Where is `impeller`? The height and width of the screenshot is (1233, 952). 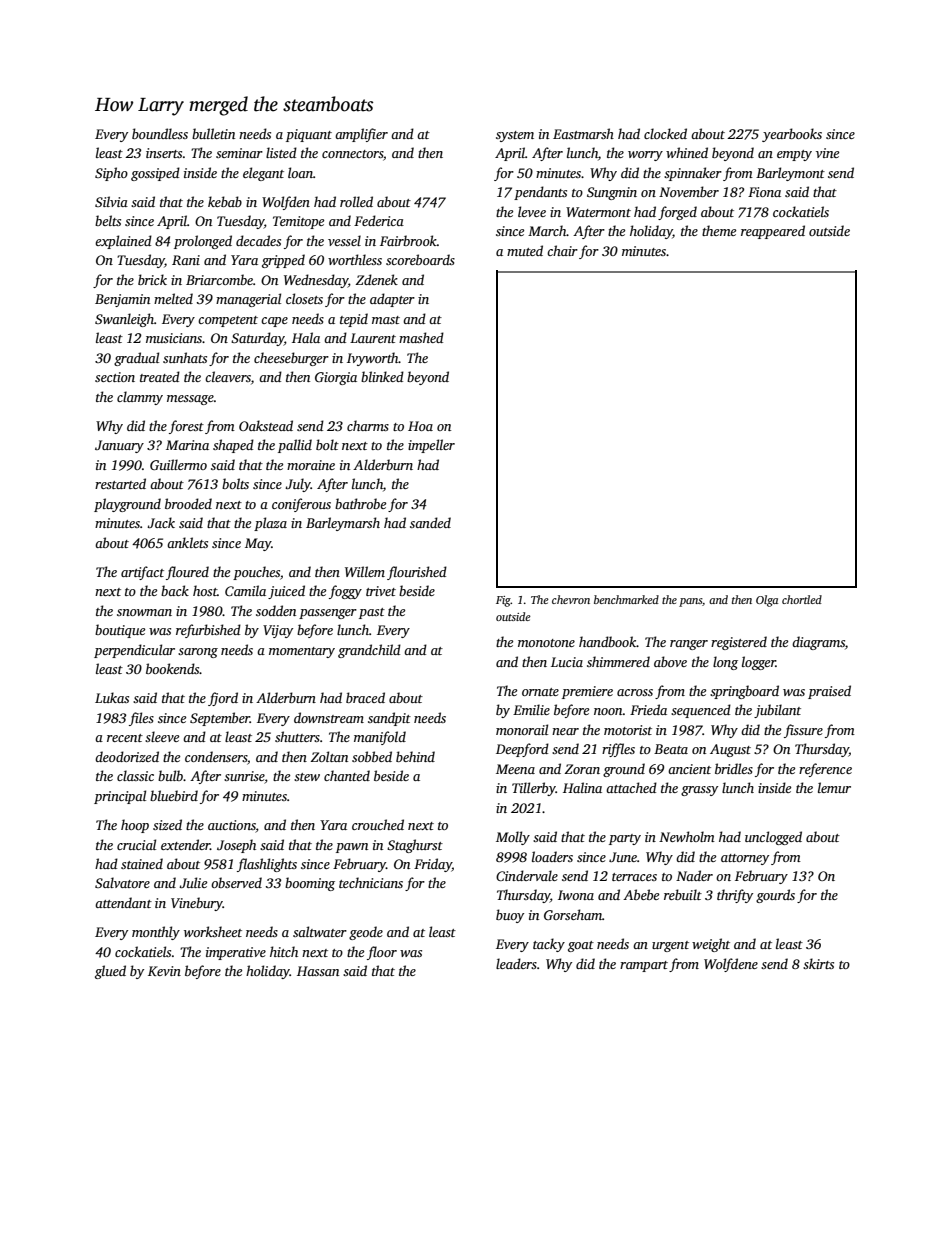 impeller is located at coordinates (431, 446).
